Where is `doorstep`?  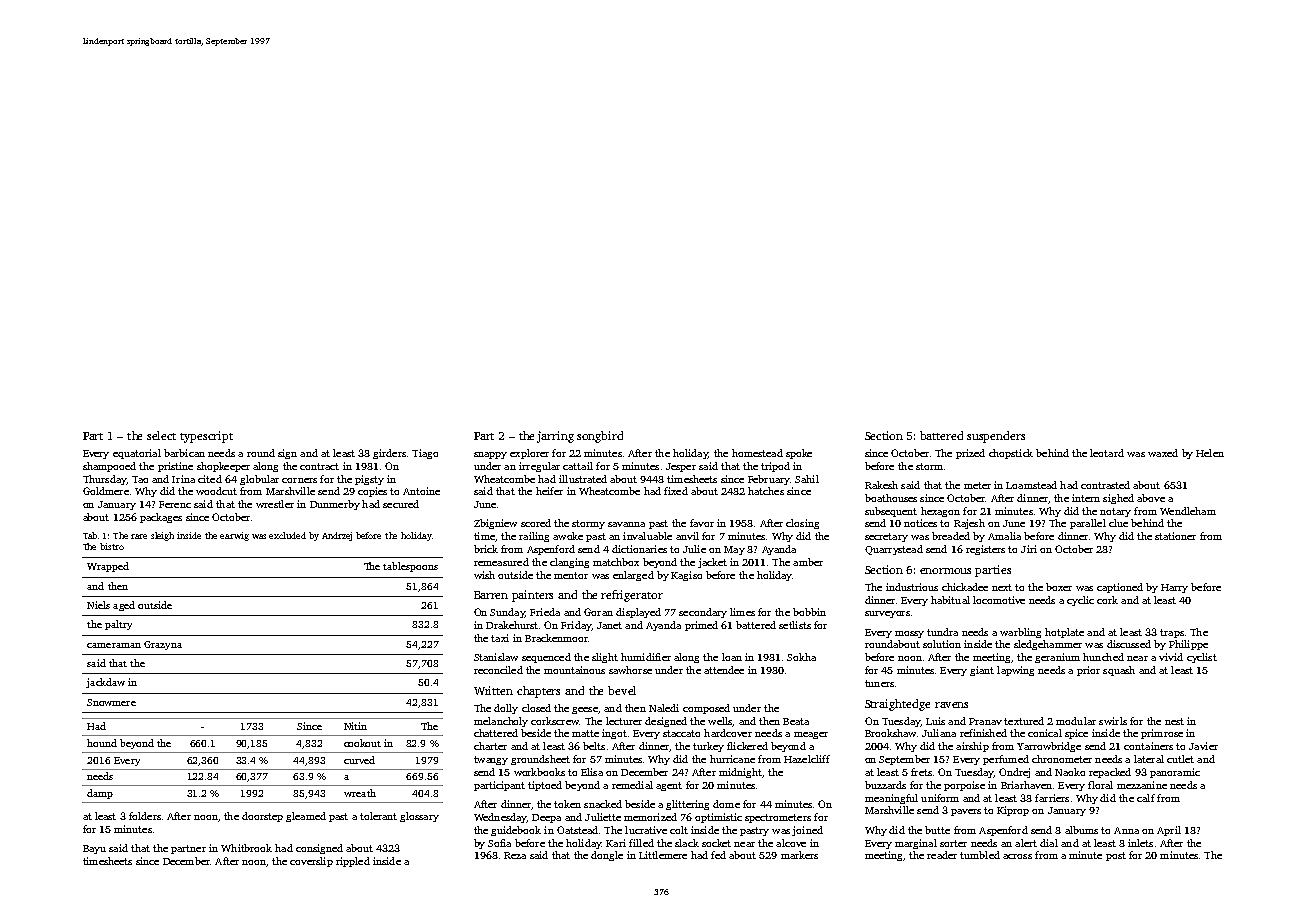
doorstep is located at coordinates (262, 817).
